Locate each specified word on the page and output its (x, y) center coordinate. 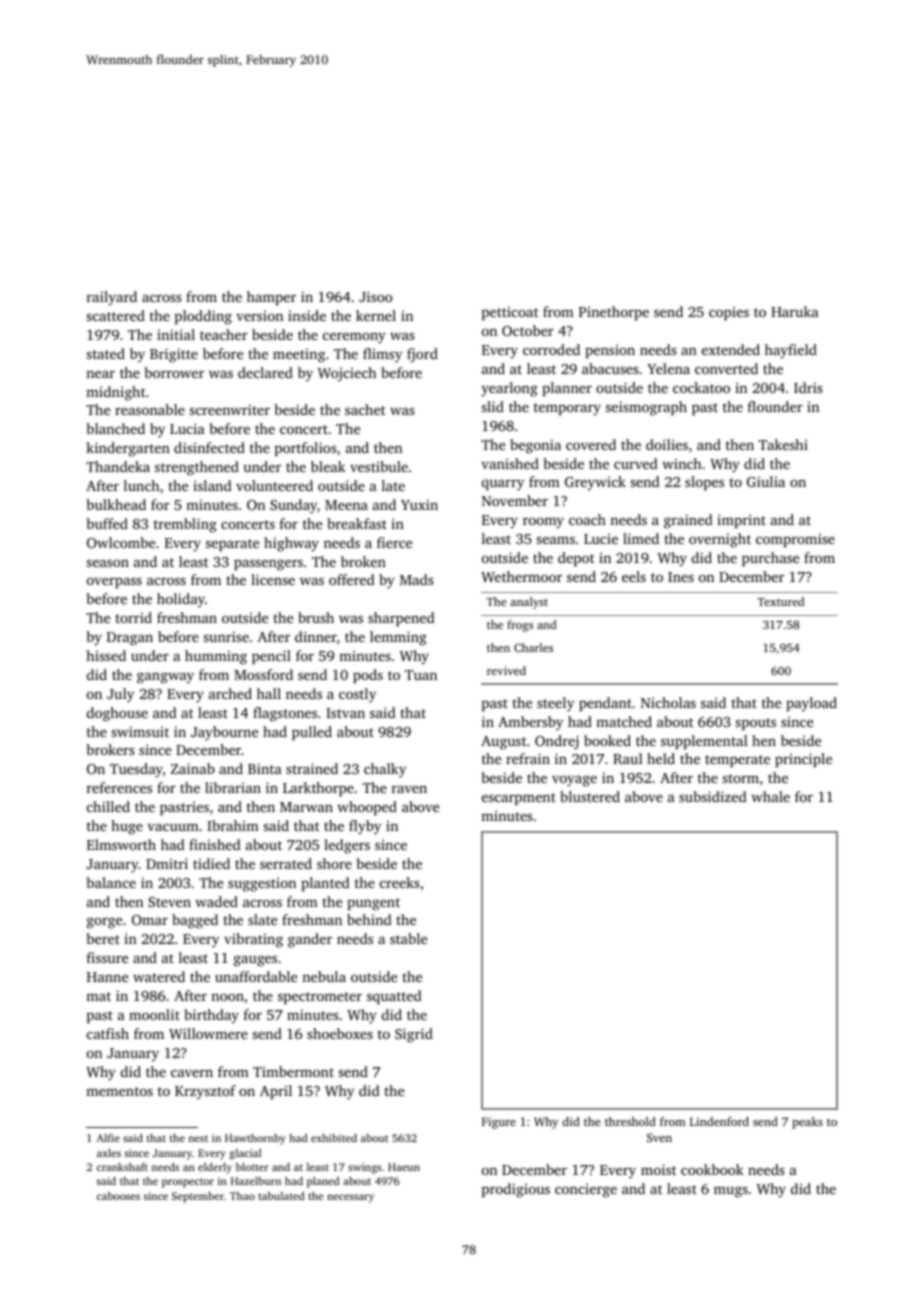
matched (624, 721)
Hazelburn (256, 1181)
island (212, 485)
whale (770, 796)
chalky (385, 770)
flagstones (285, 714)
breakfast (357, 523)
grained (688, 521)
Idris (808, 387)
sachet (365, 409)
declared (265, 372)
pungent (373, 904)
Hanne (107, 977)
